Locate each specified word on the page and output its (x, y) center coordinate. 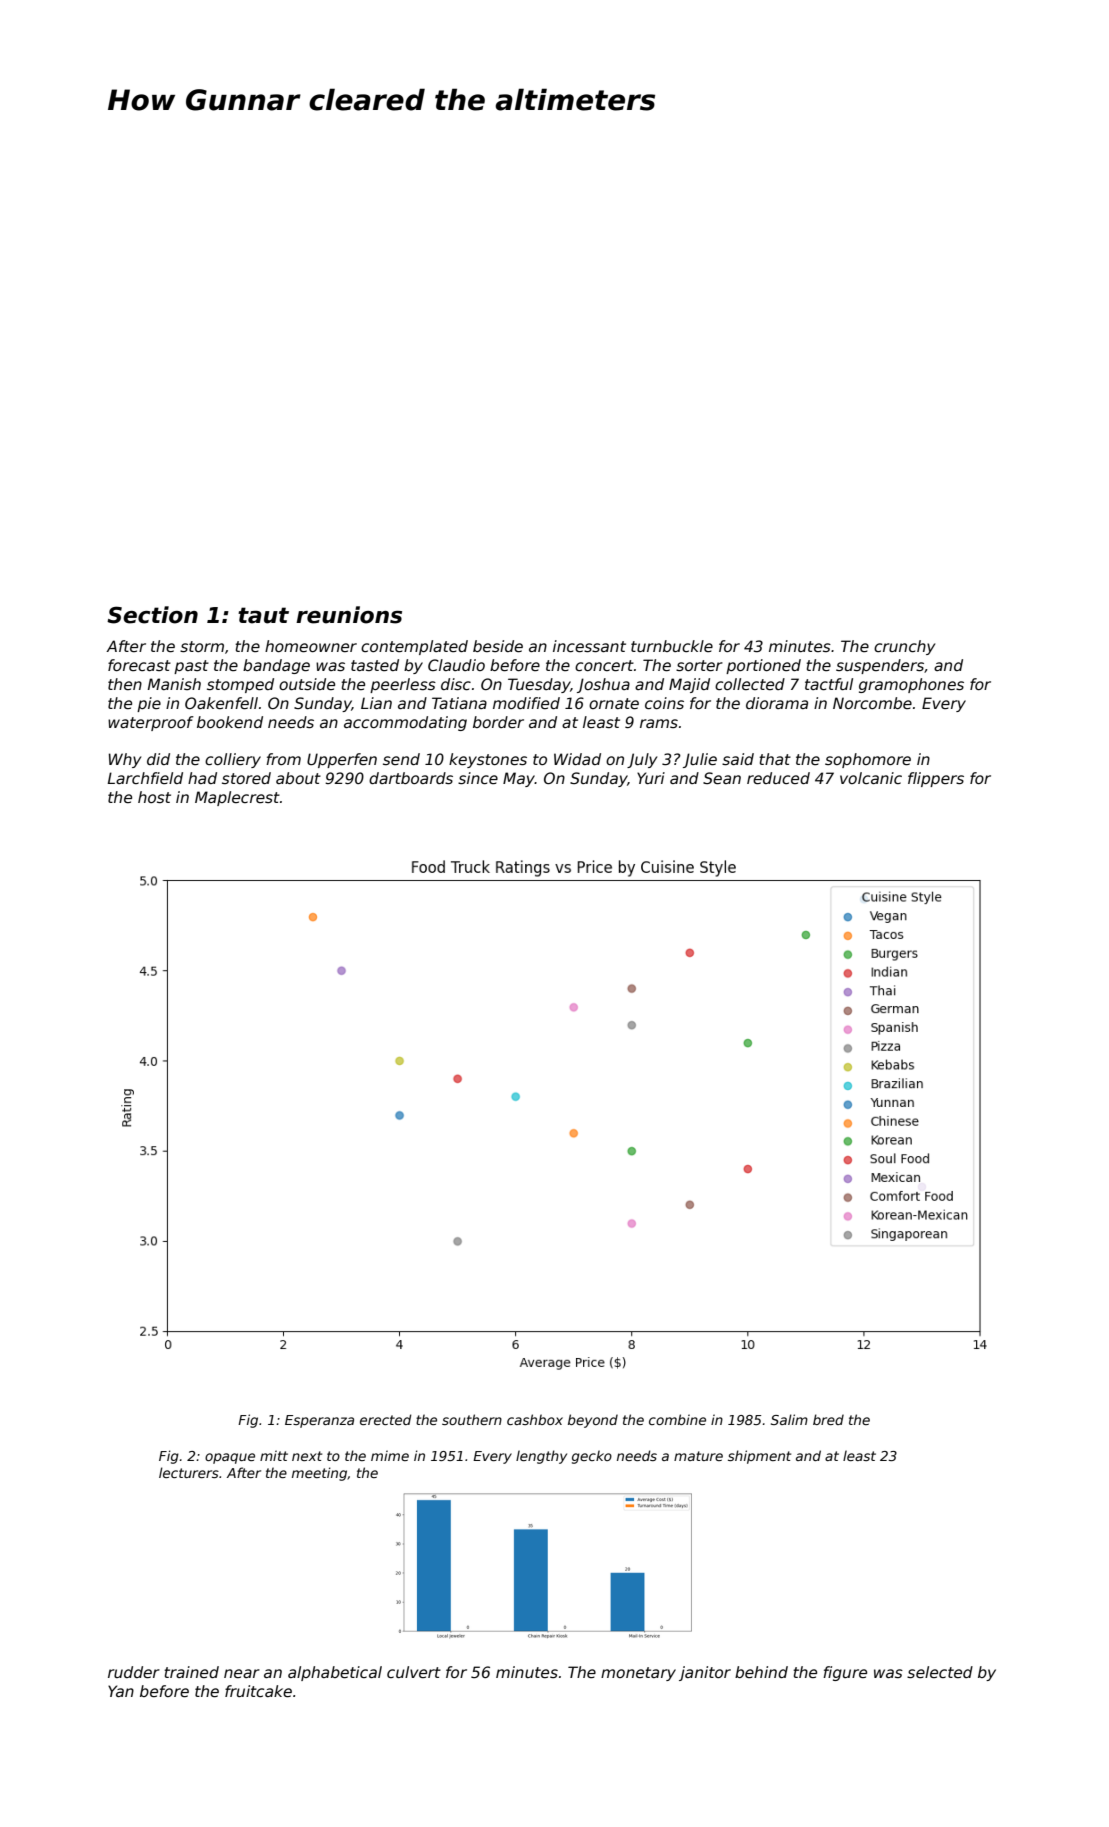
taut (263, 615)
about (298, 778)
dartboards (411, 778)
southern (472, 1419)
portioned (763, 666)
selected (940, 1672)
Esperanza (319, 1421)
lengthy (541, 1457)
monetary (638, 1674)
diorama (777, 703)
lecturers (189, 1472)
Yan (121, 1691)
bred (828, 1419)
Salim (789, 1419)
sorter (699, 665)
